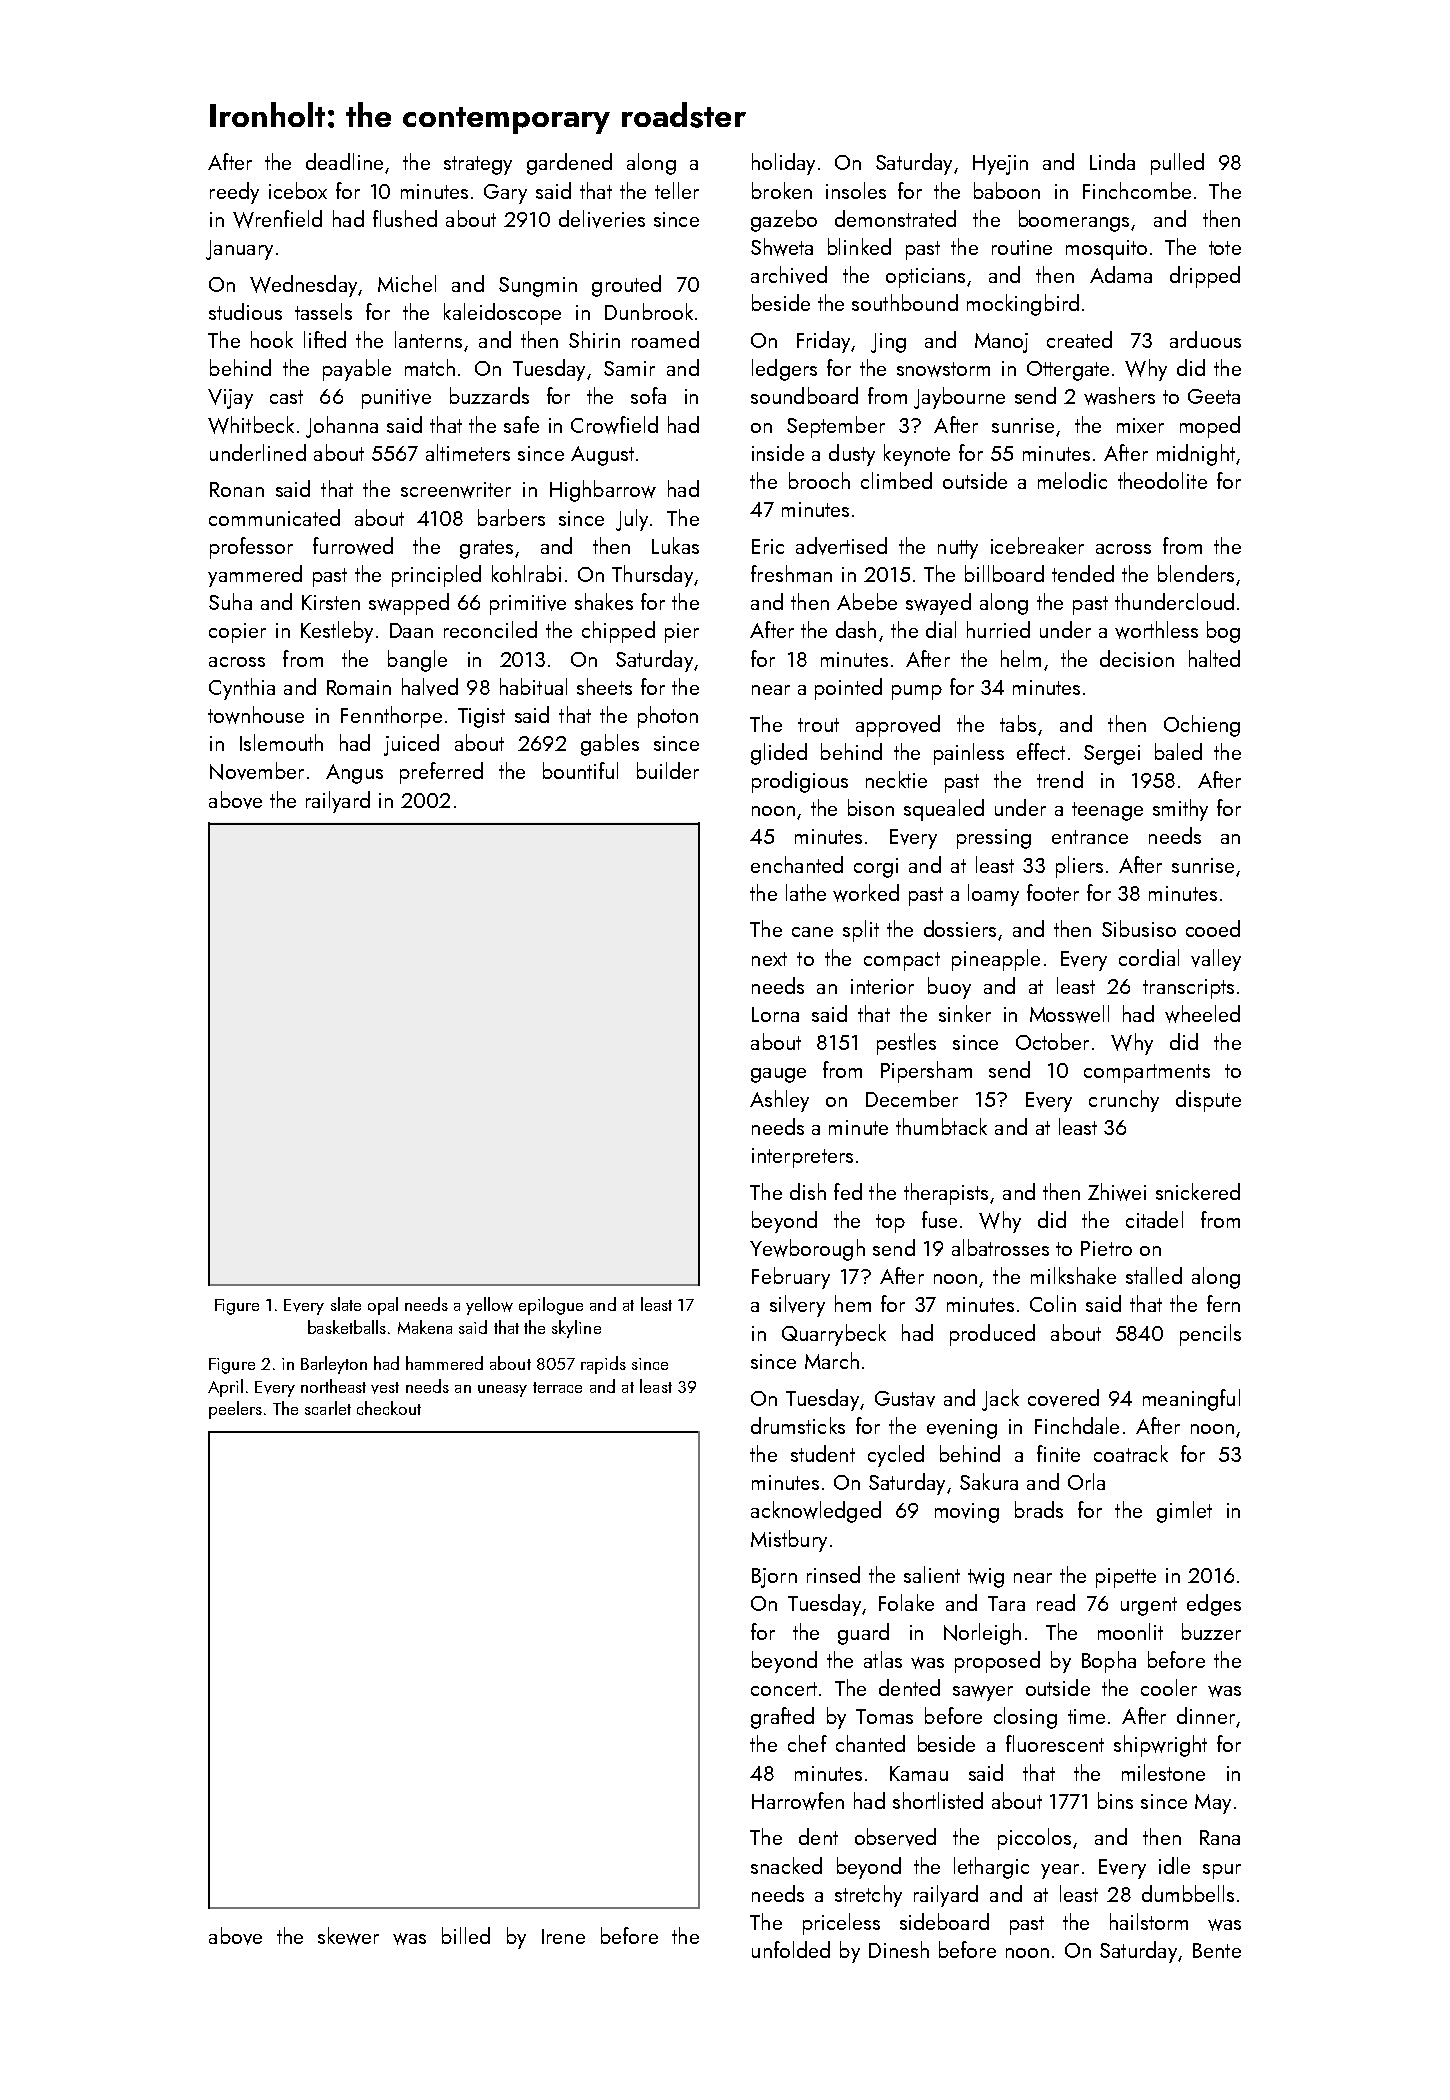 The width and height of the image is (1450, 2100). What do you see at coordinates (782, 247) in the image?
I see `Shweta` at bounding box center [782, 247].
